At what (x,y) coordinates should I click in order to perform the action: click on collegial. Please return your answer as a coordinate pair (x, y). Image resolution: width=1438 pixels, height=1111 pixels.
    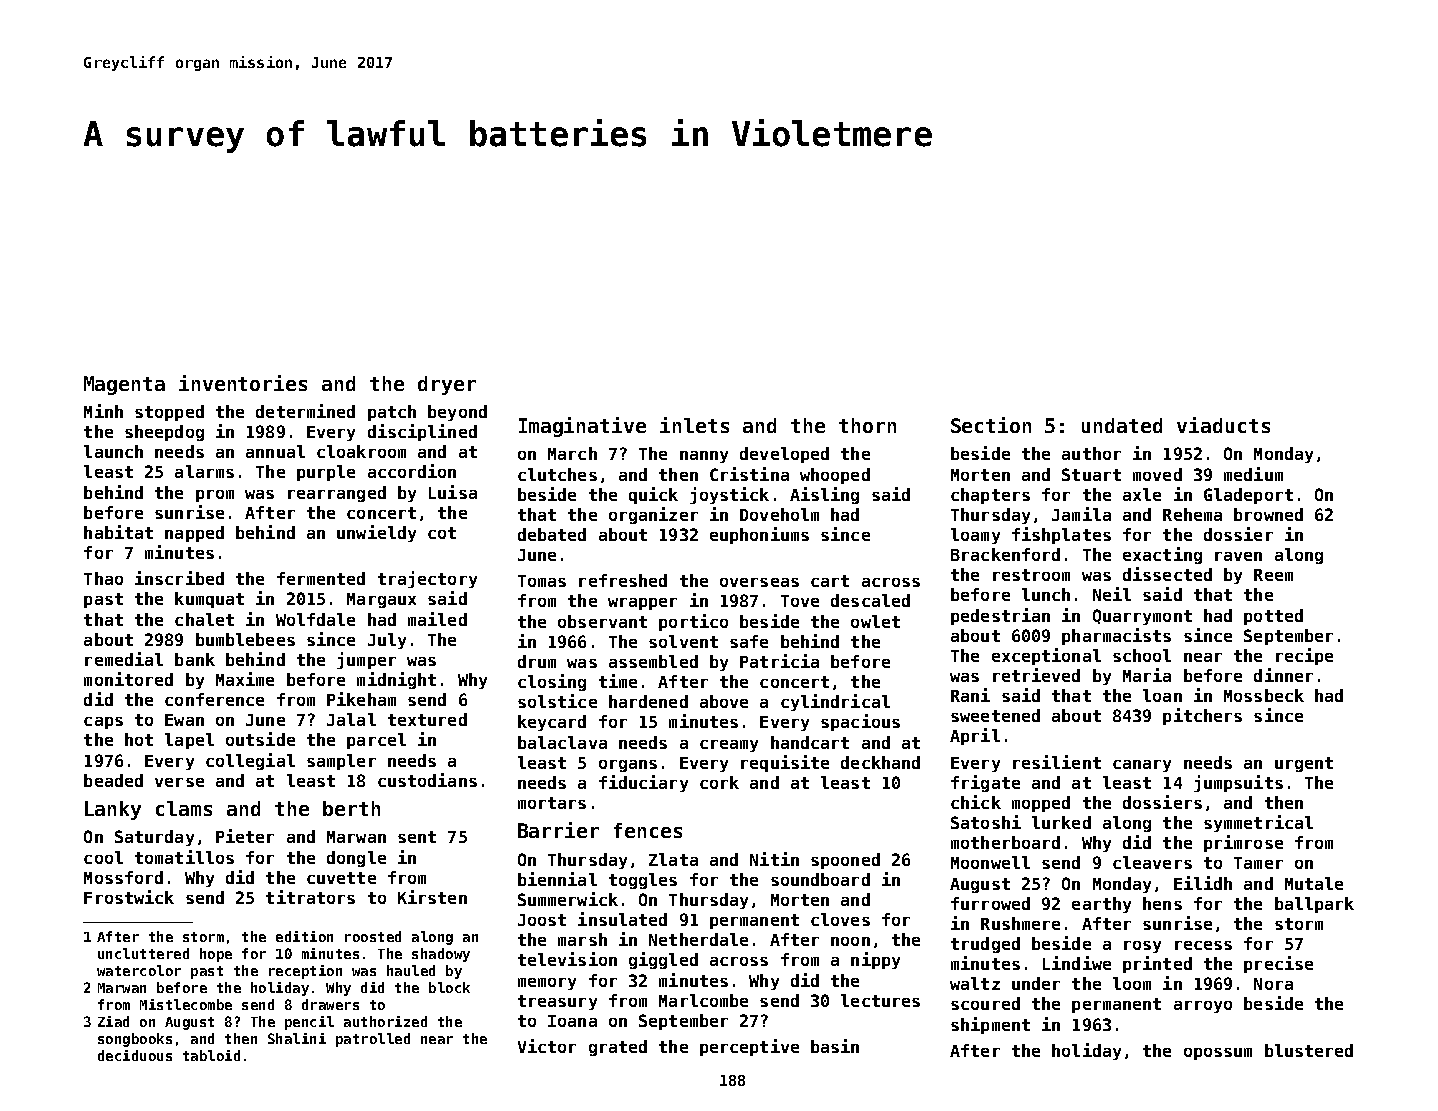
    Looking at the image, I should click on (250, 761).
